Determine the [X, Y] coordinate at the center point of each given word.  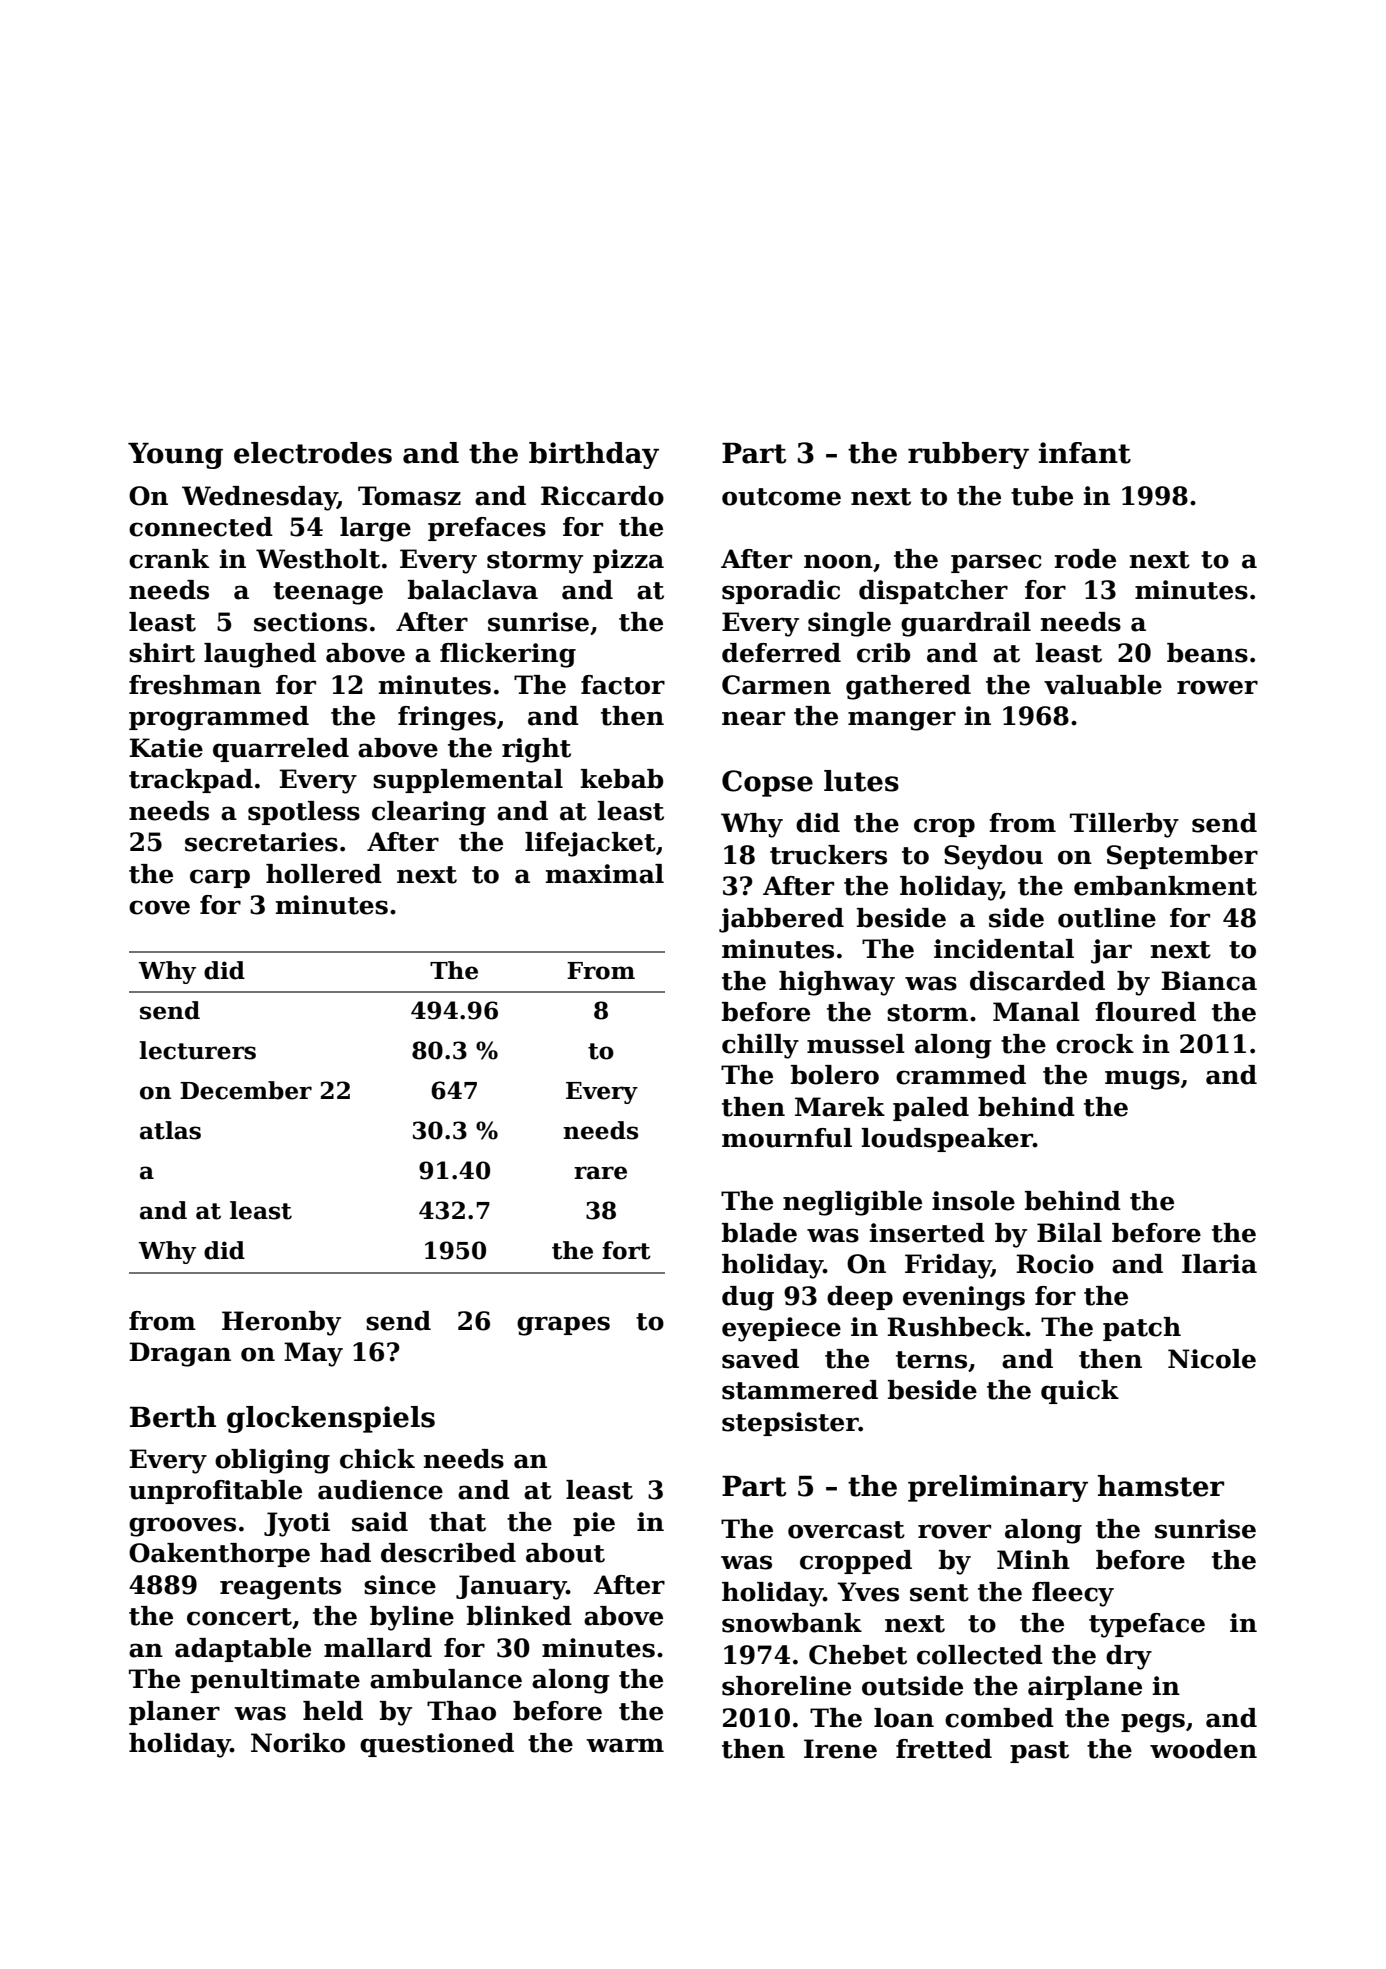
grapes [563, 1326]
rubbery [968, 455]
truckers [828, 855]
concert [239, 1617]
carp [220, 878]
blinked [519, 1616]
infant [1085, 453]
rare [600, 1173]
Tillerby [1124, 825]
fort [626, 1250]
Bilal [1069, 1233]
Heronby [281, 1323]
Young [175, 456]
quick [1080, 1392]
